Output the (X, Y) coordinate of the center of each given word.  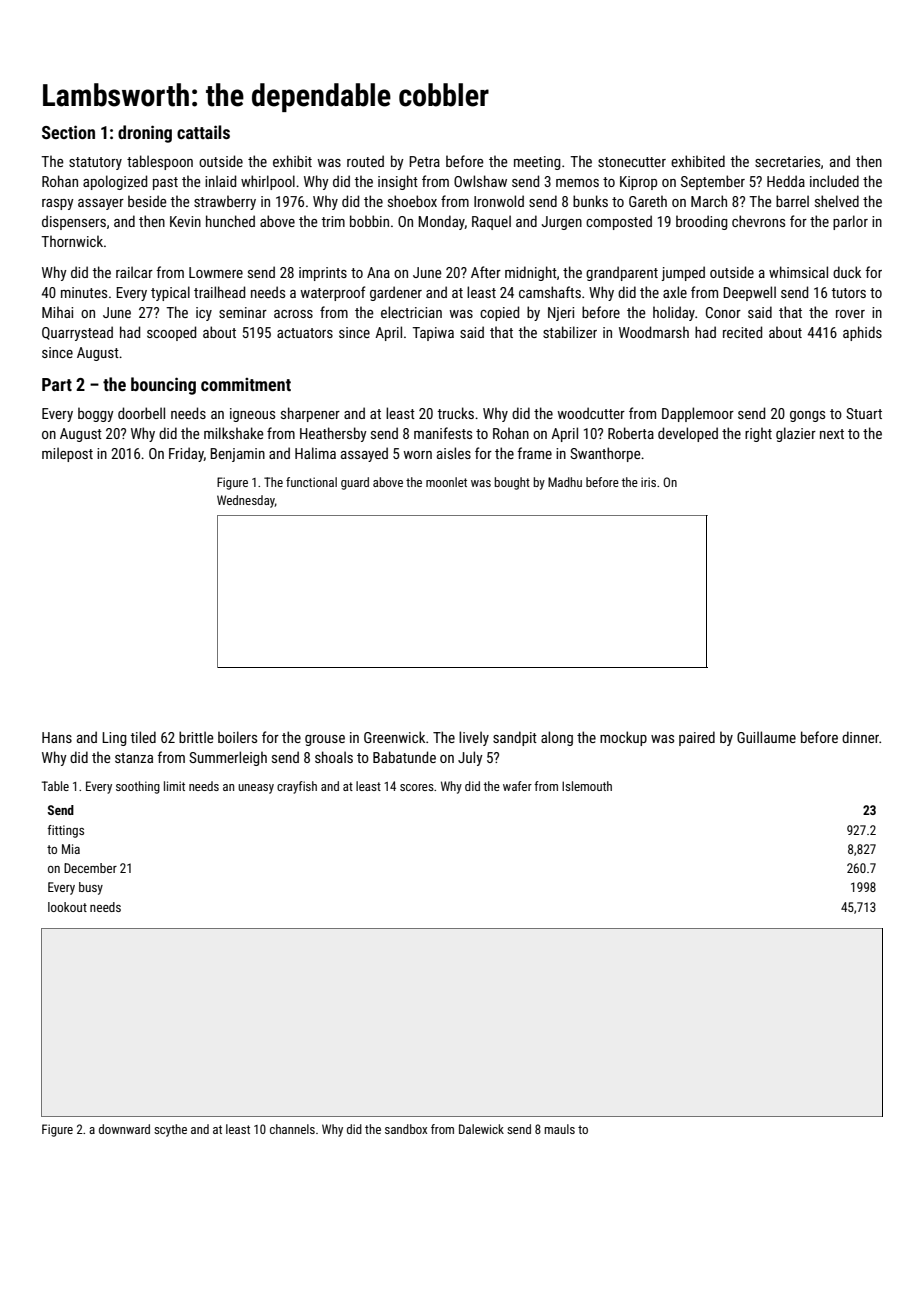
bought (512, 483)
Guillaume (766, 737)
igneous (252, 415)
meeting (537, 163)
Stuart (864, 413)
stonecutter (632, 162)
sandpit (515, 738)
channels (292, 1129)
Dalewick (481, 1129)
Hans (57, 737)
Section (68, 132)
